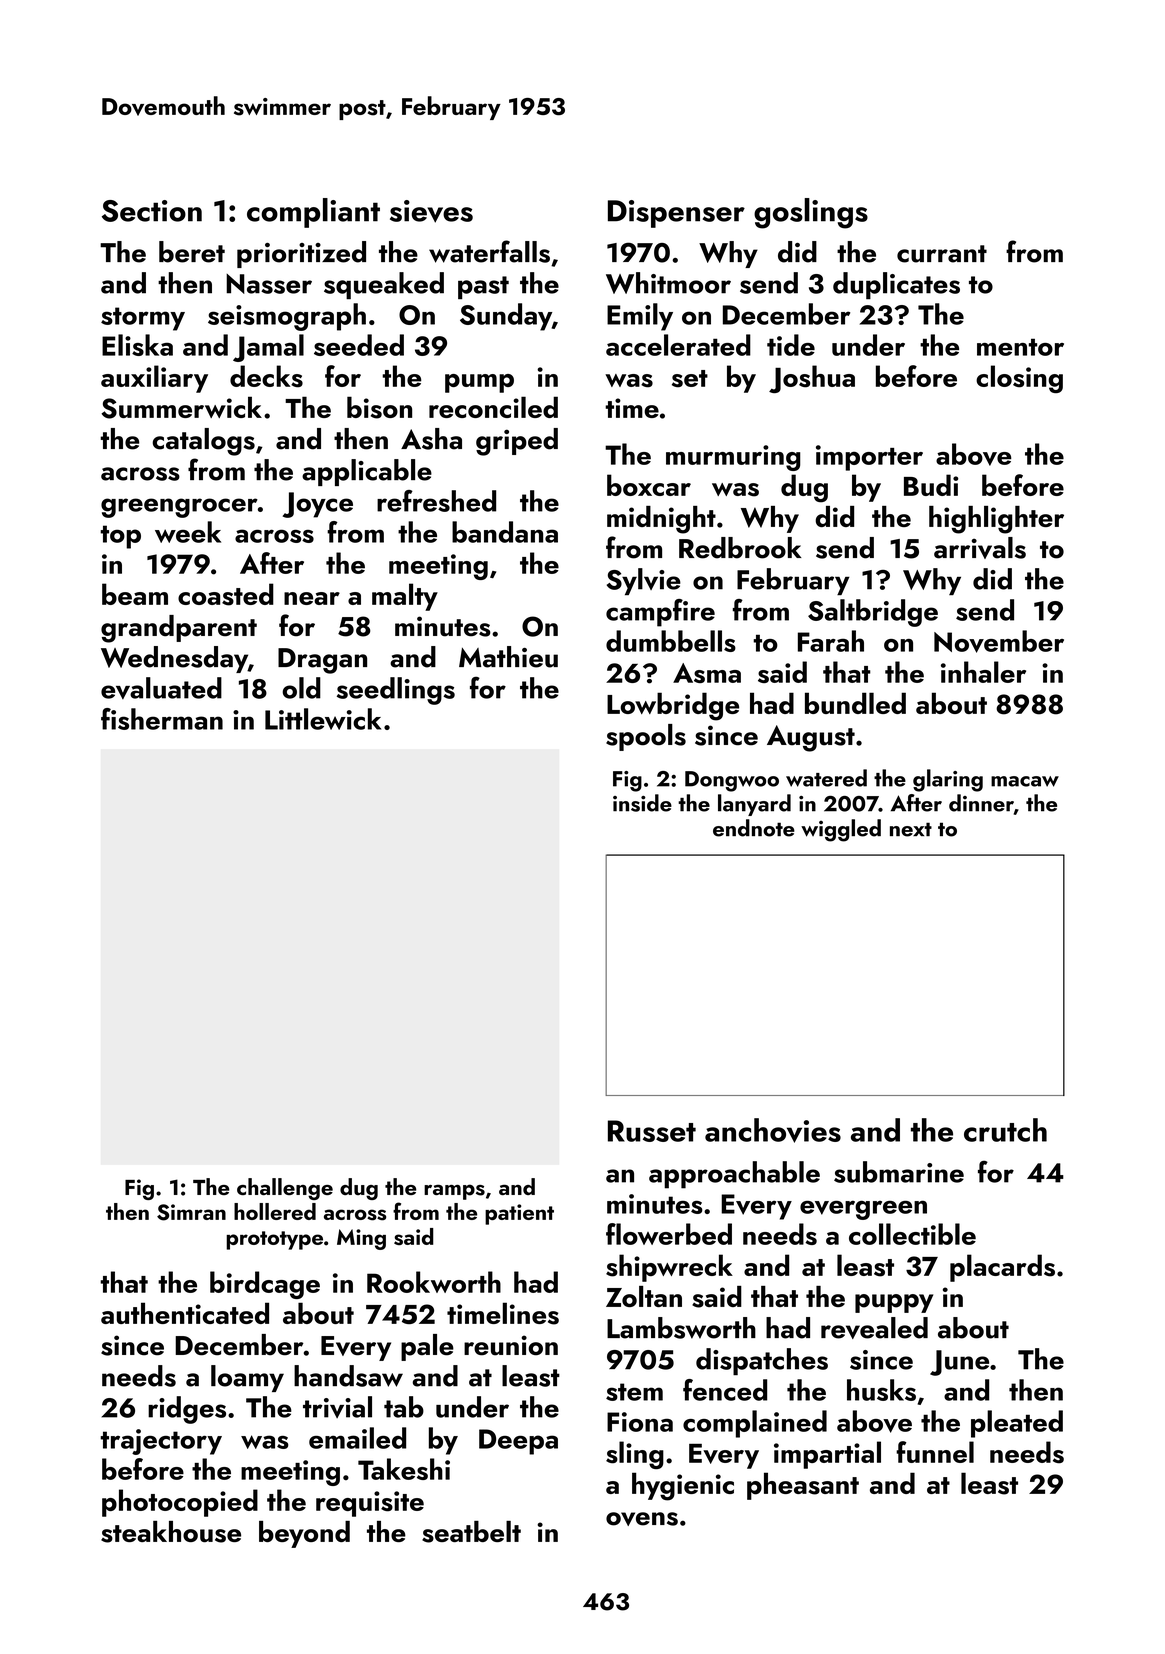 The image size is (1165, 1654). I want to click on ovens, so click(642, 1519).
